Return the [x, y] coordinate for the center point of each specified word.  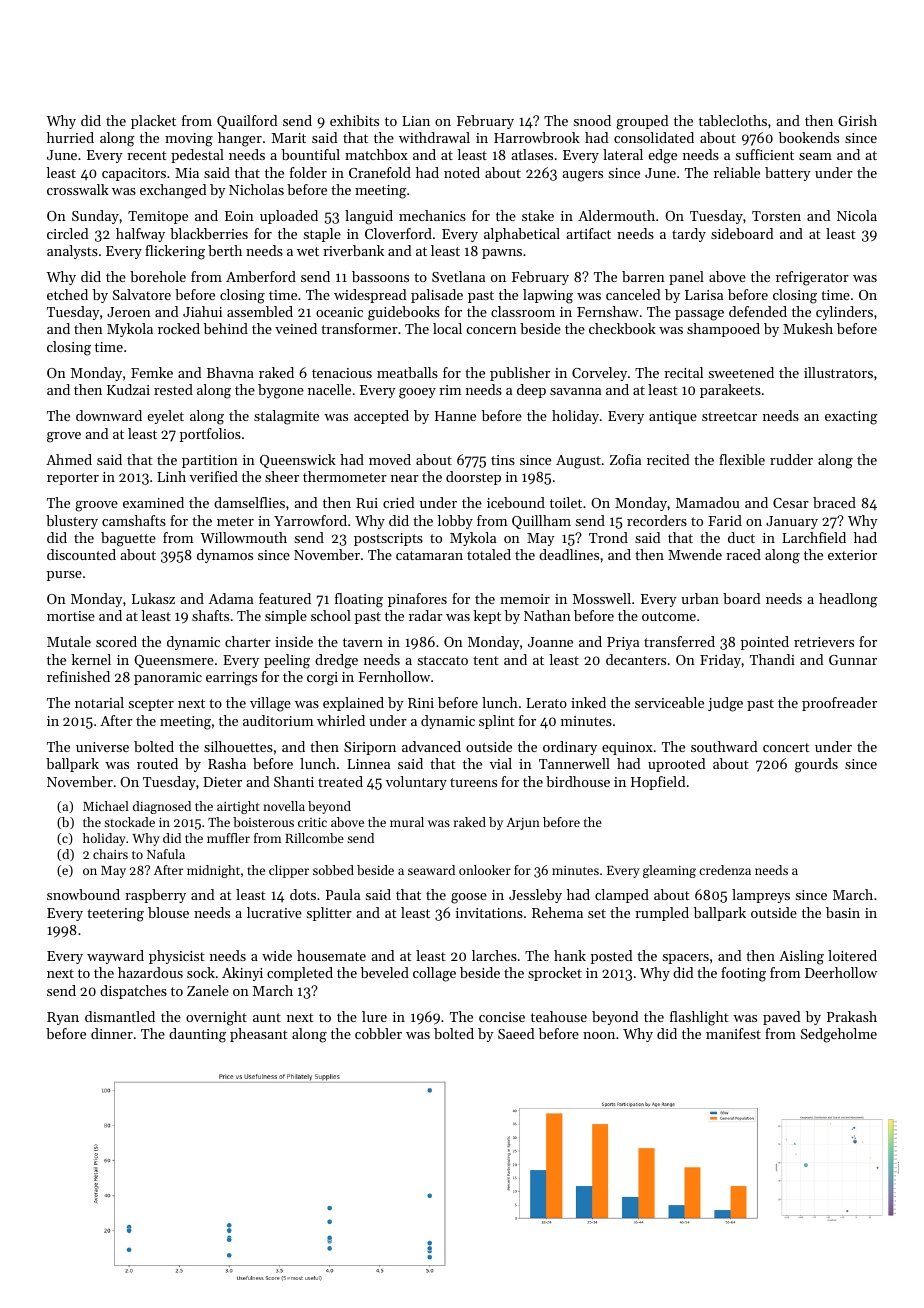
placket [153, 122]
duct [741, 537]
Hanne [455, 416]
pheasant [259, 1035]
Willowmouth [243, 537]
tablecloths [733, 120]
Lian [416, 121]
